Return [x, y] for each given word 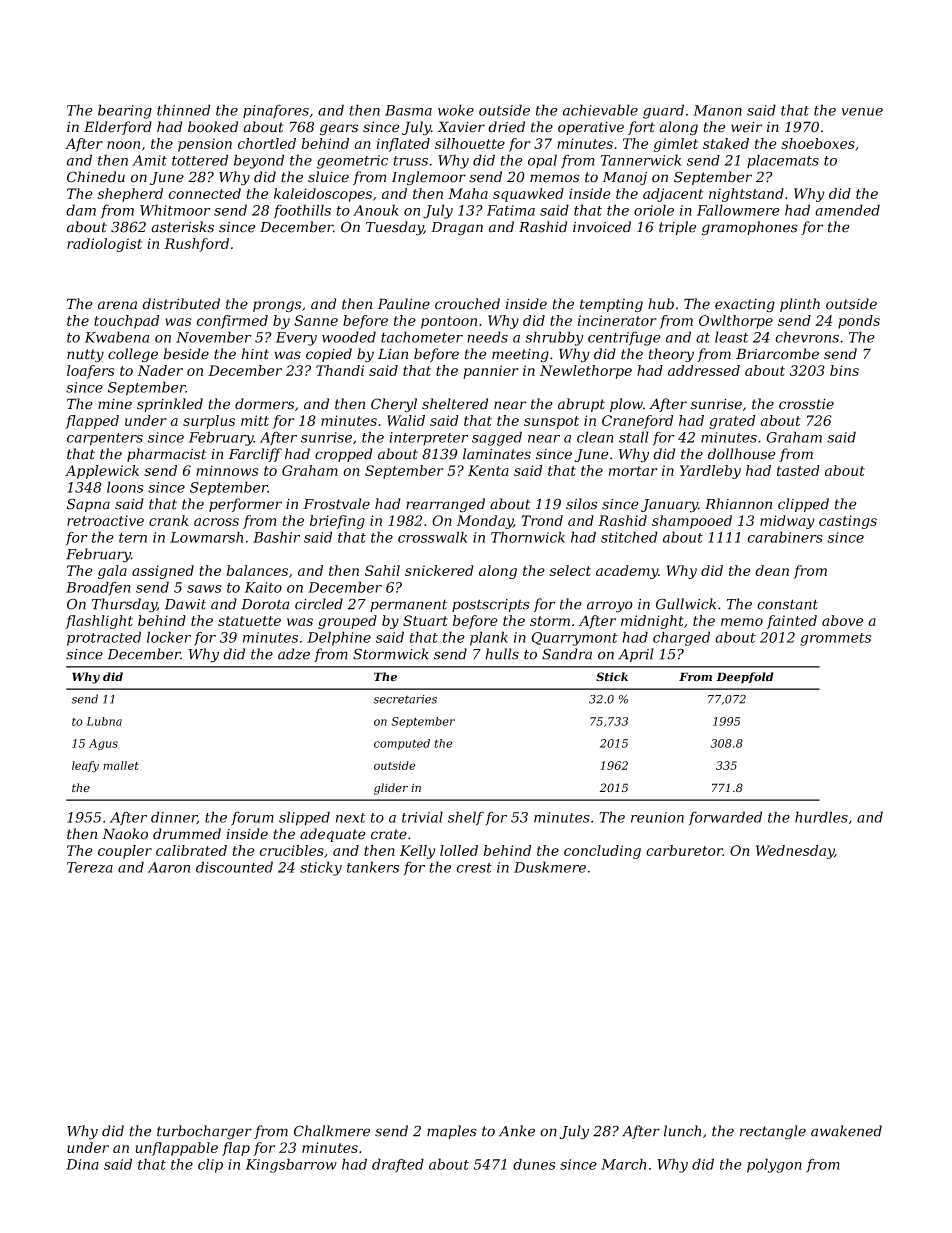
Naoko [125, 834]
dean [772, 570]
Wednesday [795, 852]
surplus [209, 422]
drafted [398, 1165]
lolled [459, 850]
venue [862, 112]
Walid [406, 420]
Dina [82, 1164]
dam [81, 210]
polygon [774, 1165]
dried [506, 127]
